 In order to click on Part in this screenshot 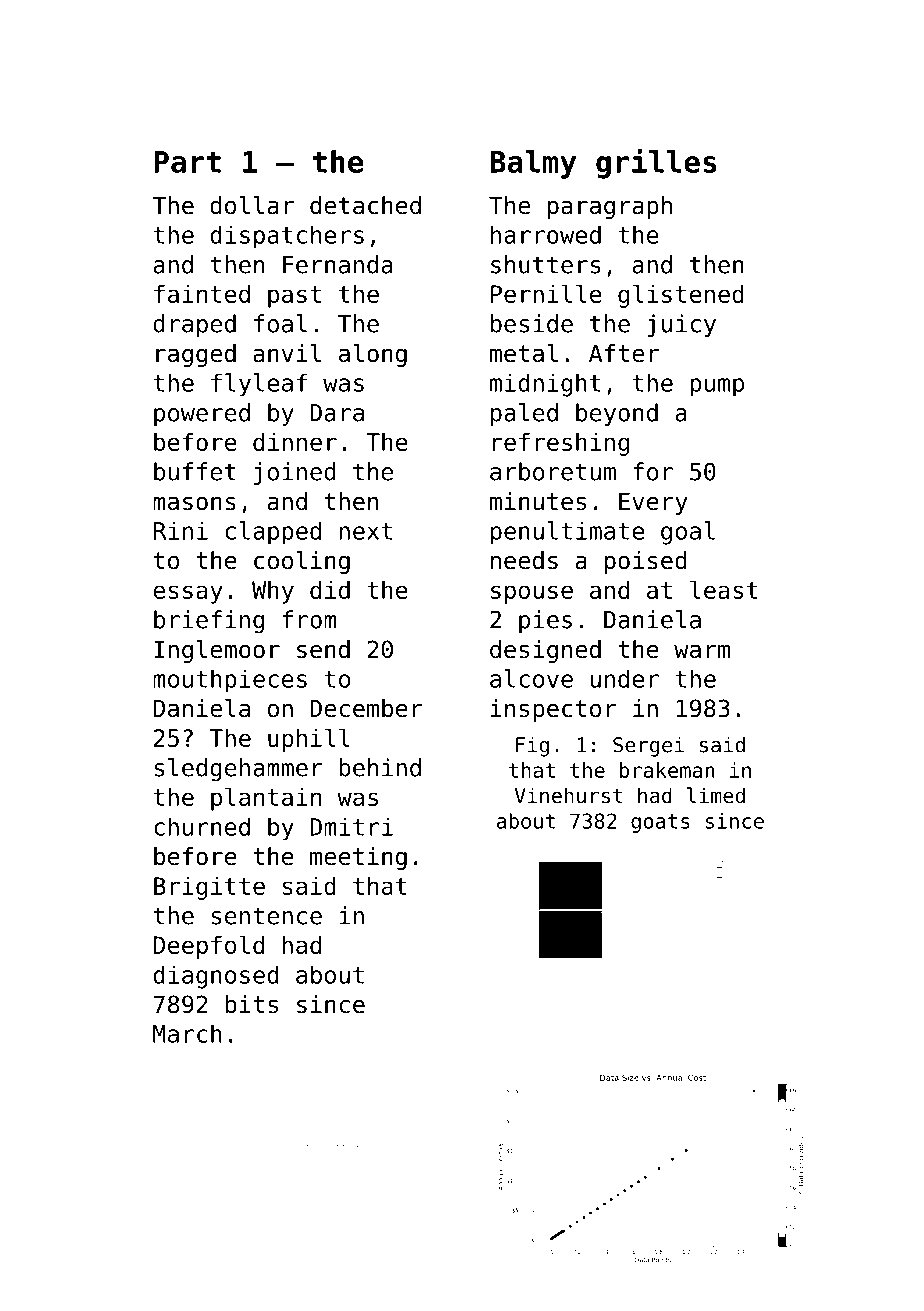, I will do `click(187, 162)`.
